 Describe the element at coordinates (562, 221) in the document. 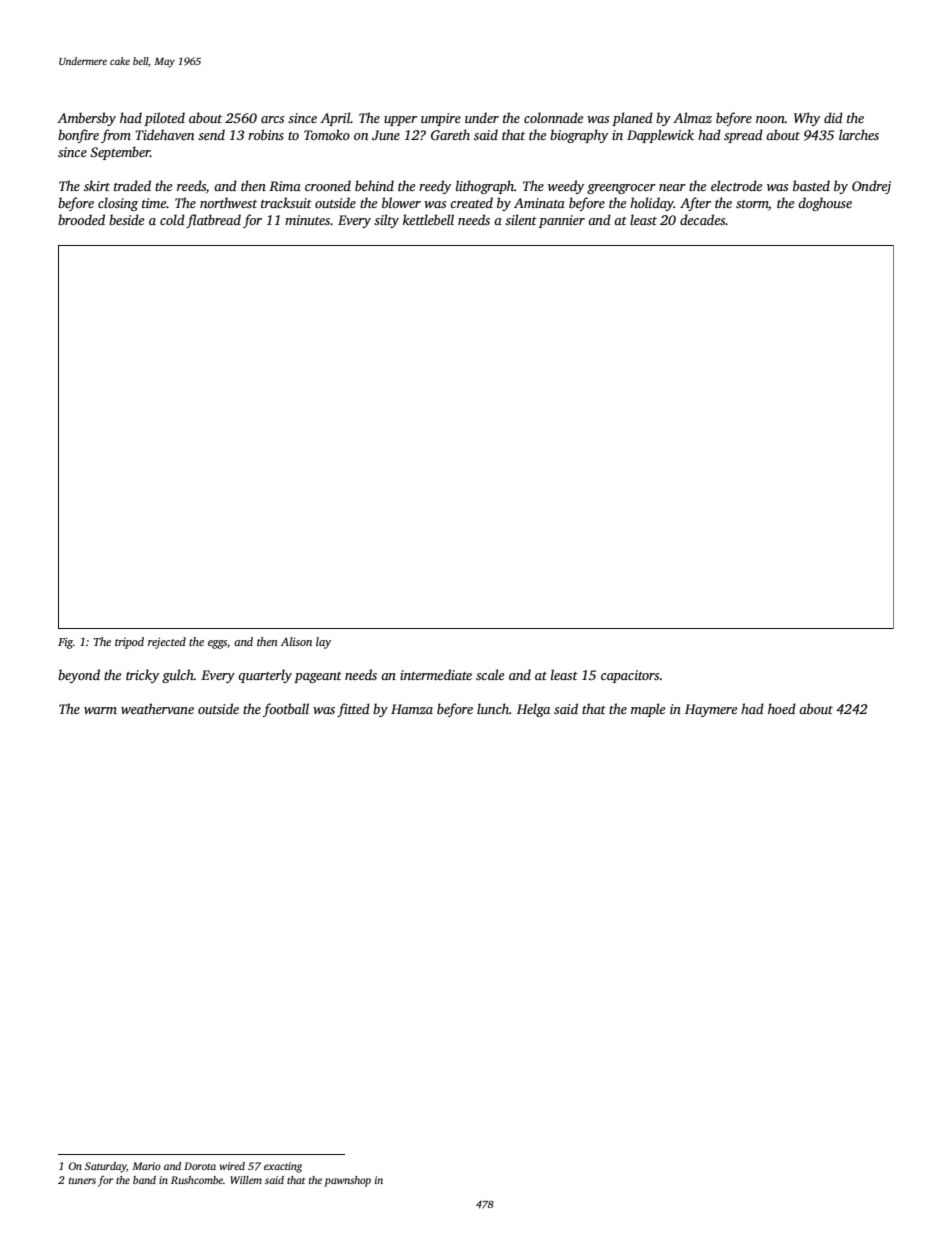

I see `pannier` at that location.
